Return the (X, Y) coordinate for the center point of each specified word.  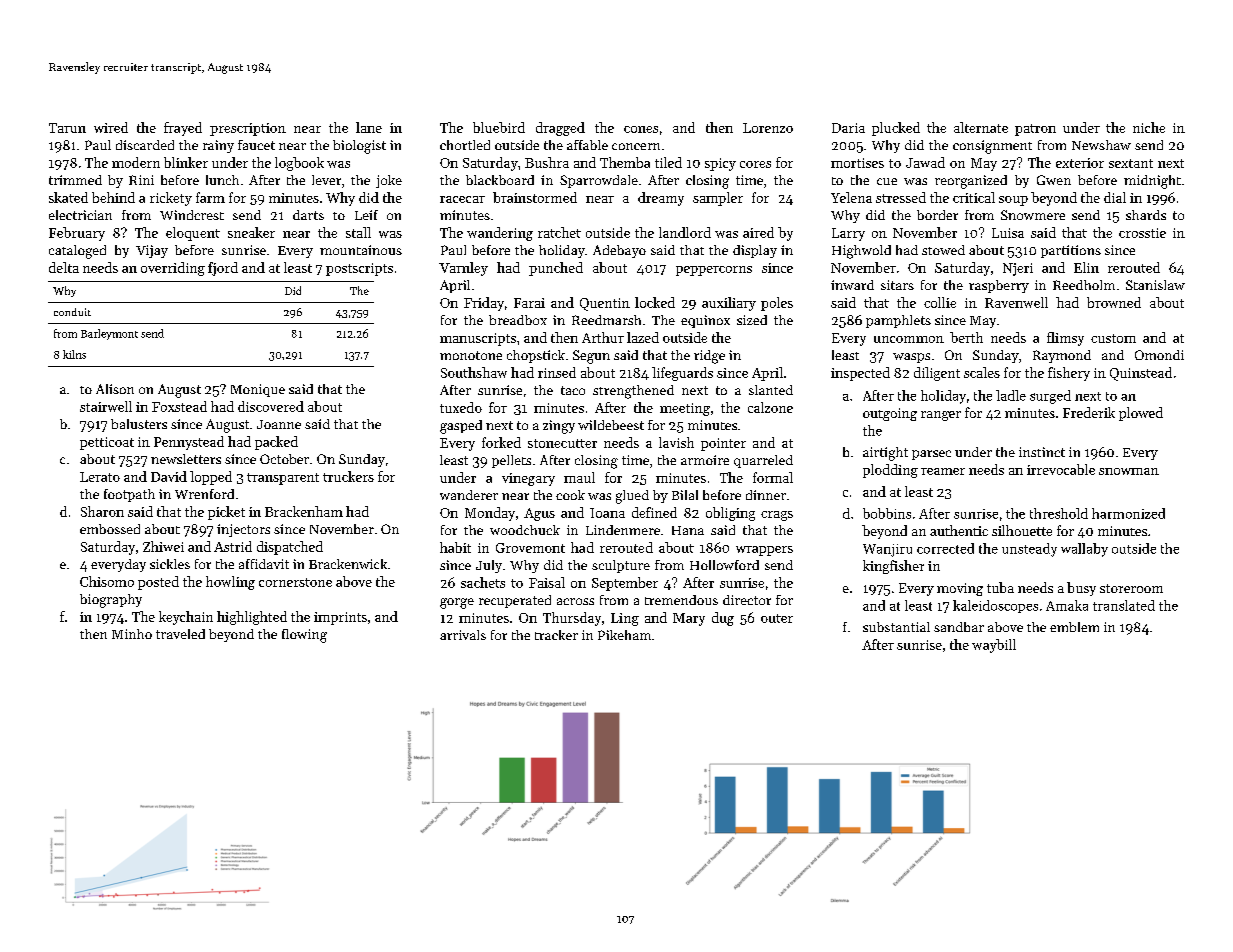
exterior (1080, 163)
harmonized (1128, 513)
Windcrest (192, 215)
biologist (359, 147)
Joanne (279, 424)
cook (570, 495)
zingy (559, 427)
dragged (560, 129)
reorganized (971, 182)
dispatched (290, 548)
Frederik (1089, 412)
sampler (718, 199)
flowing (304, 636)
